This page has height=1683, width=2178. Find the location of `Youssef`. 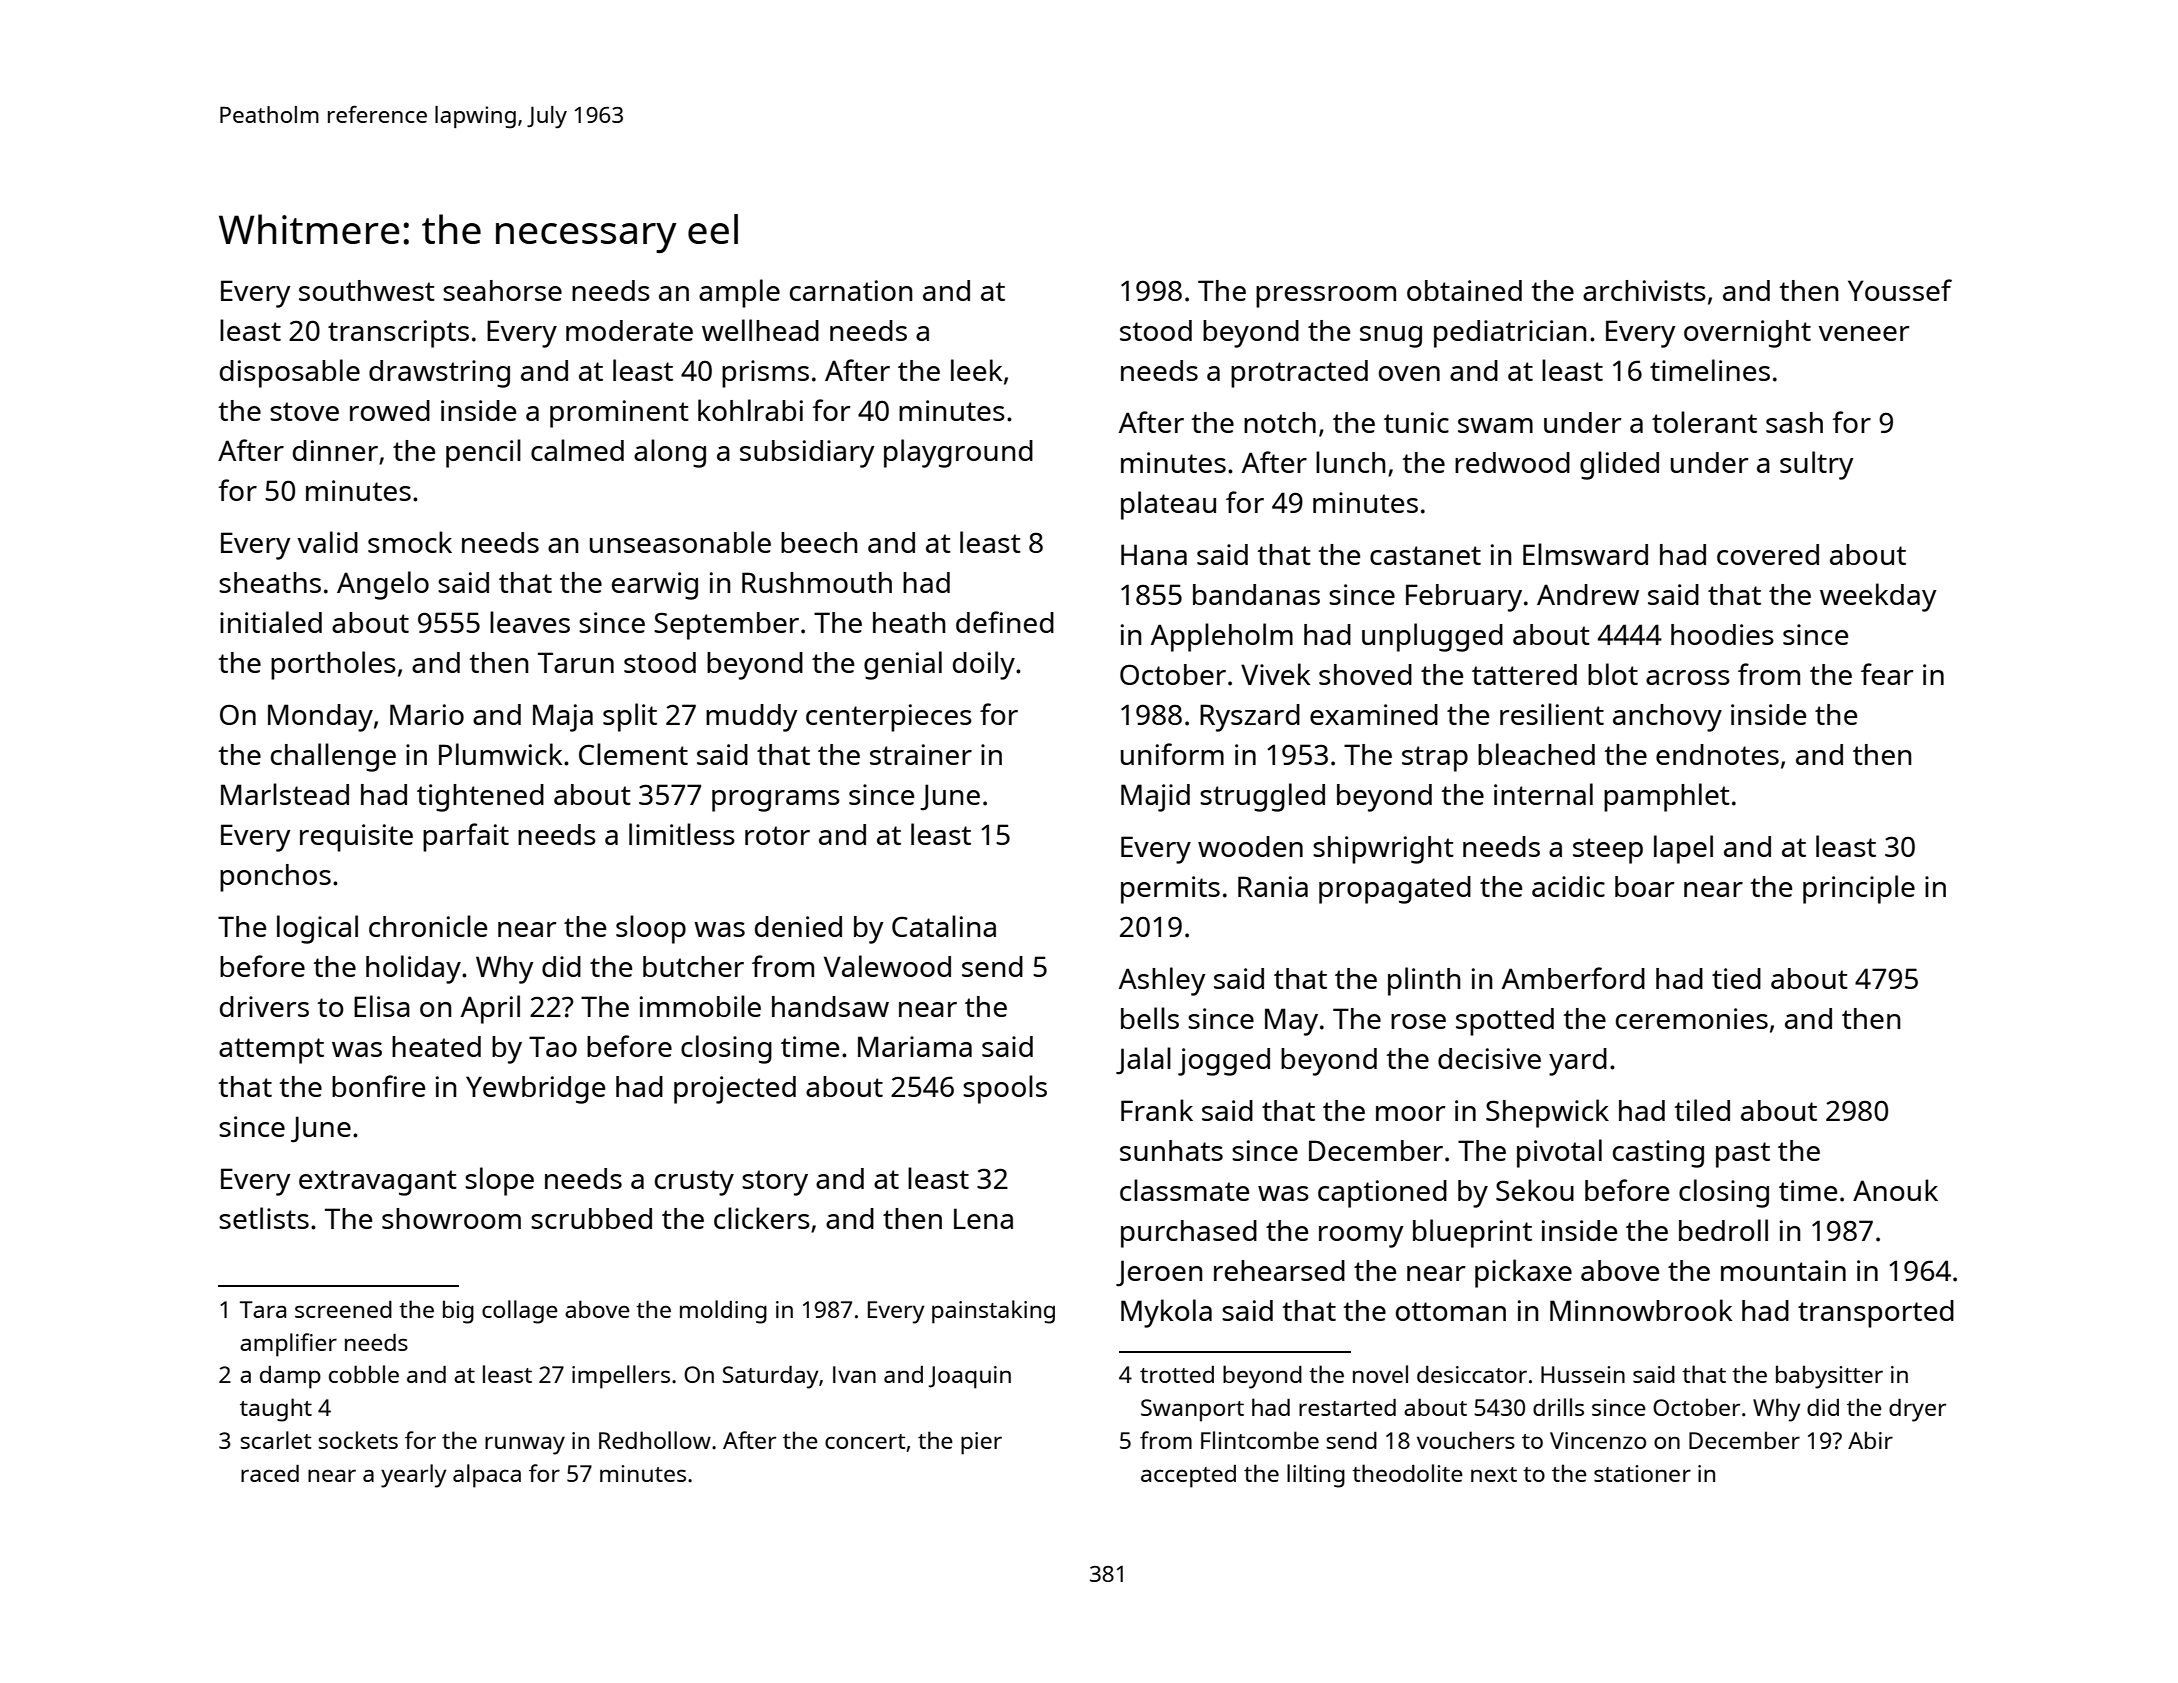

Youssef is located at coordinates (1900, 290).
